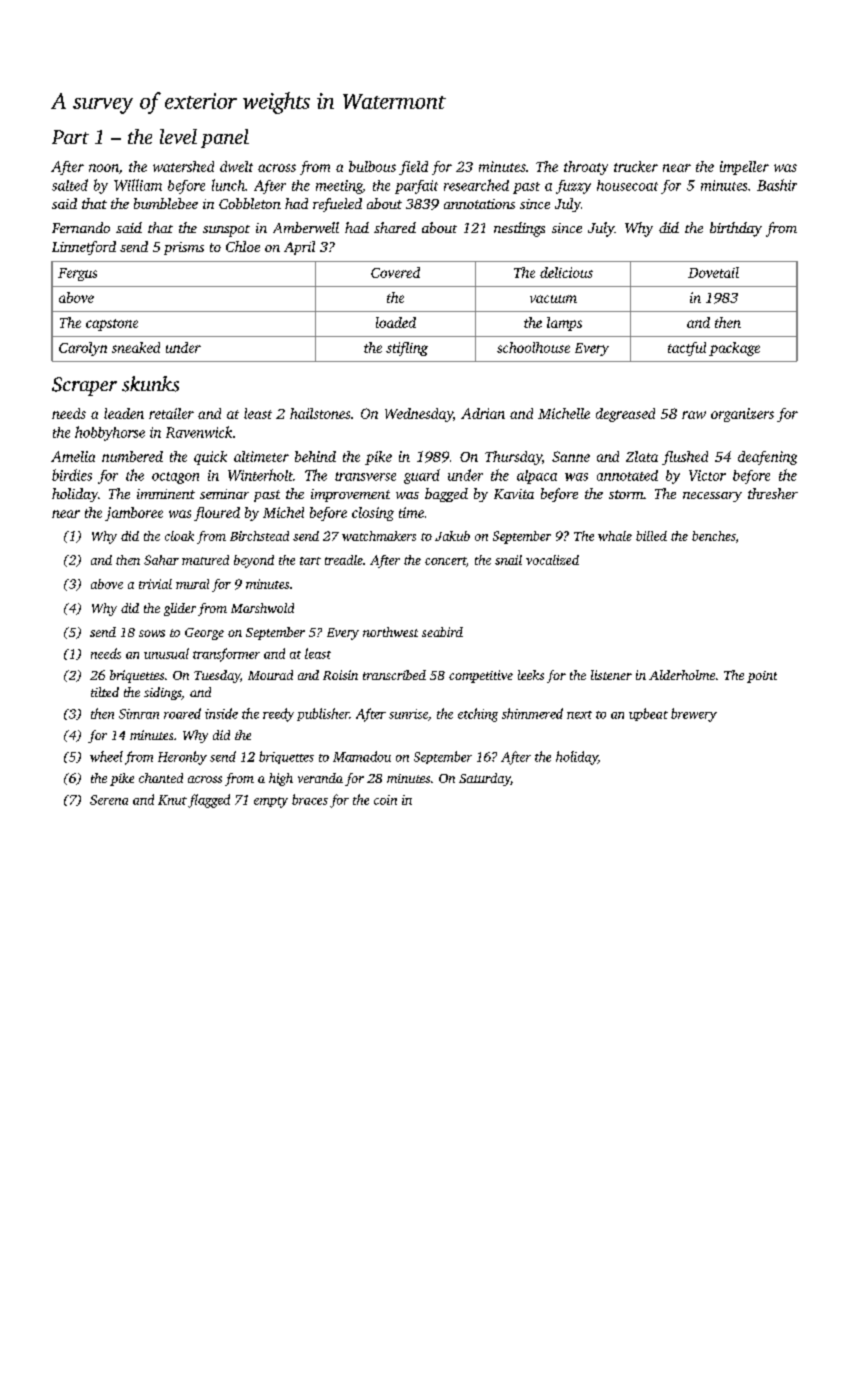 The image size is (849, 1400). Describe the element at coordinates (714, 536) in the document. I see `benches` at that location.
